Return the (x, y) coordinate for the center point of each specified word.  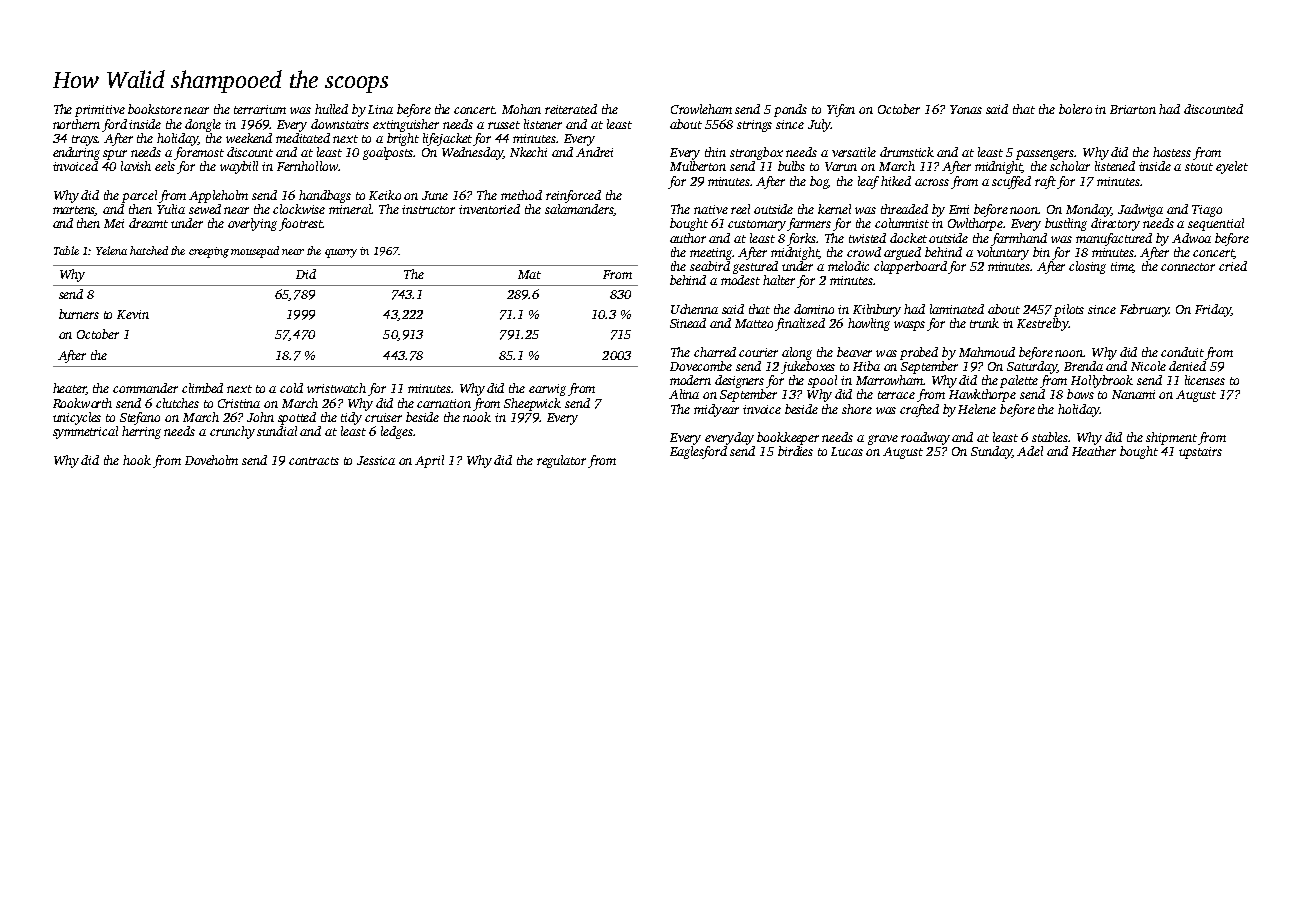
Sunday (991, 452)
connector (1188, 267)
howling (869, 324)
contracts (314, 461)
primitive (100, 111)
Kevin (133, 314)
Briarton (1133, 109)
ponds (790, 110)
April (429, 461)
